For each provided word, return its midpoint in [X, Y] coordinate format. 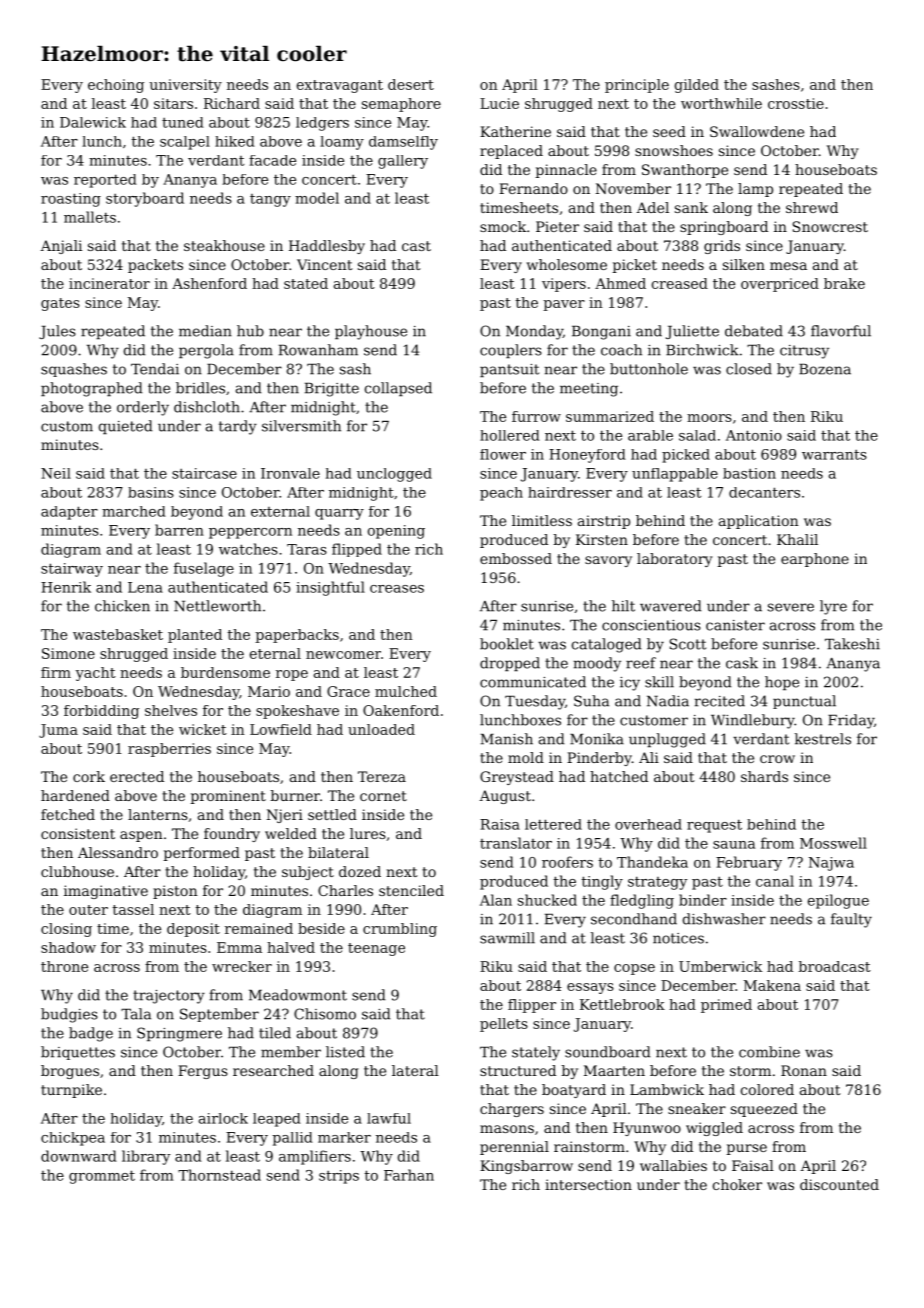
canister [735, 625]
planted [195, 636]
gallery [403, 162]
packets [155, 266]
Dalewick [93, 122]
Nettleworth [217, 606]
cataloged [607, 645]
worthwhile [721, 103]
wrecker [242, 966]
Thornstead [219, 1175]
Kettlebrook [622, 1004]
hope [782, 683]
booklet [507, 644]
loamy [342, 143]
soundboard [608, 1052]
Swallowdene [757, 131]
